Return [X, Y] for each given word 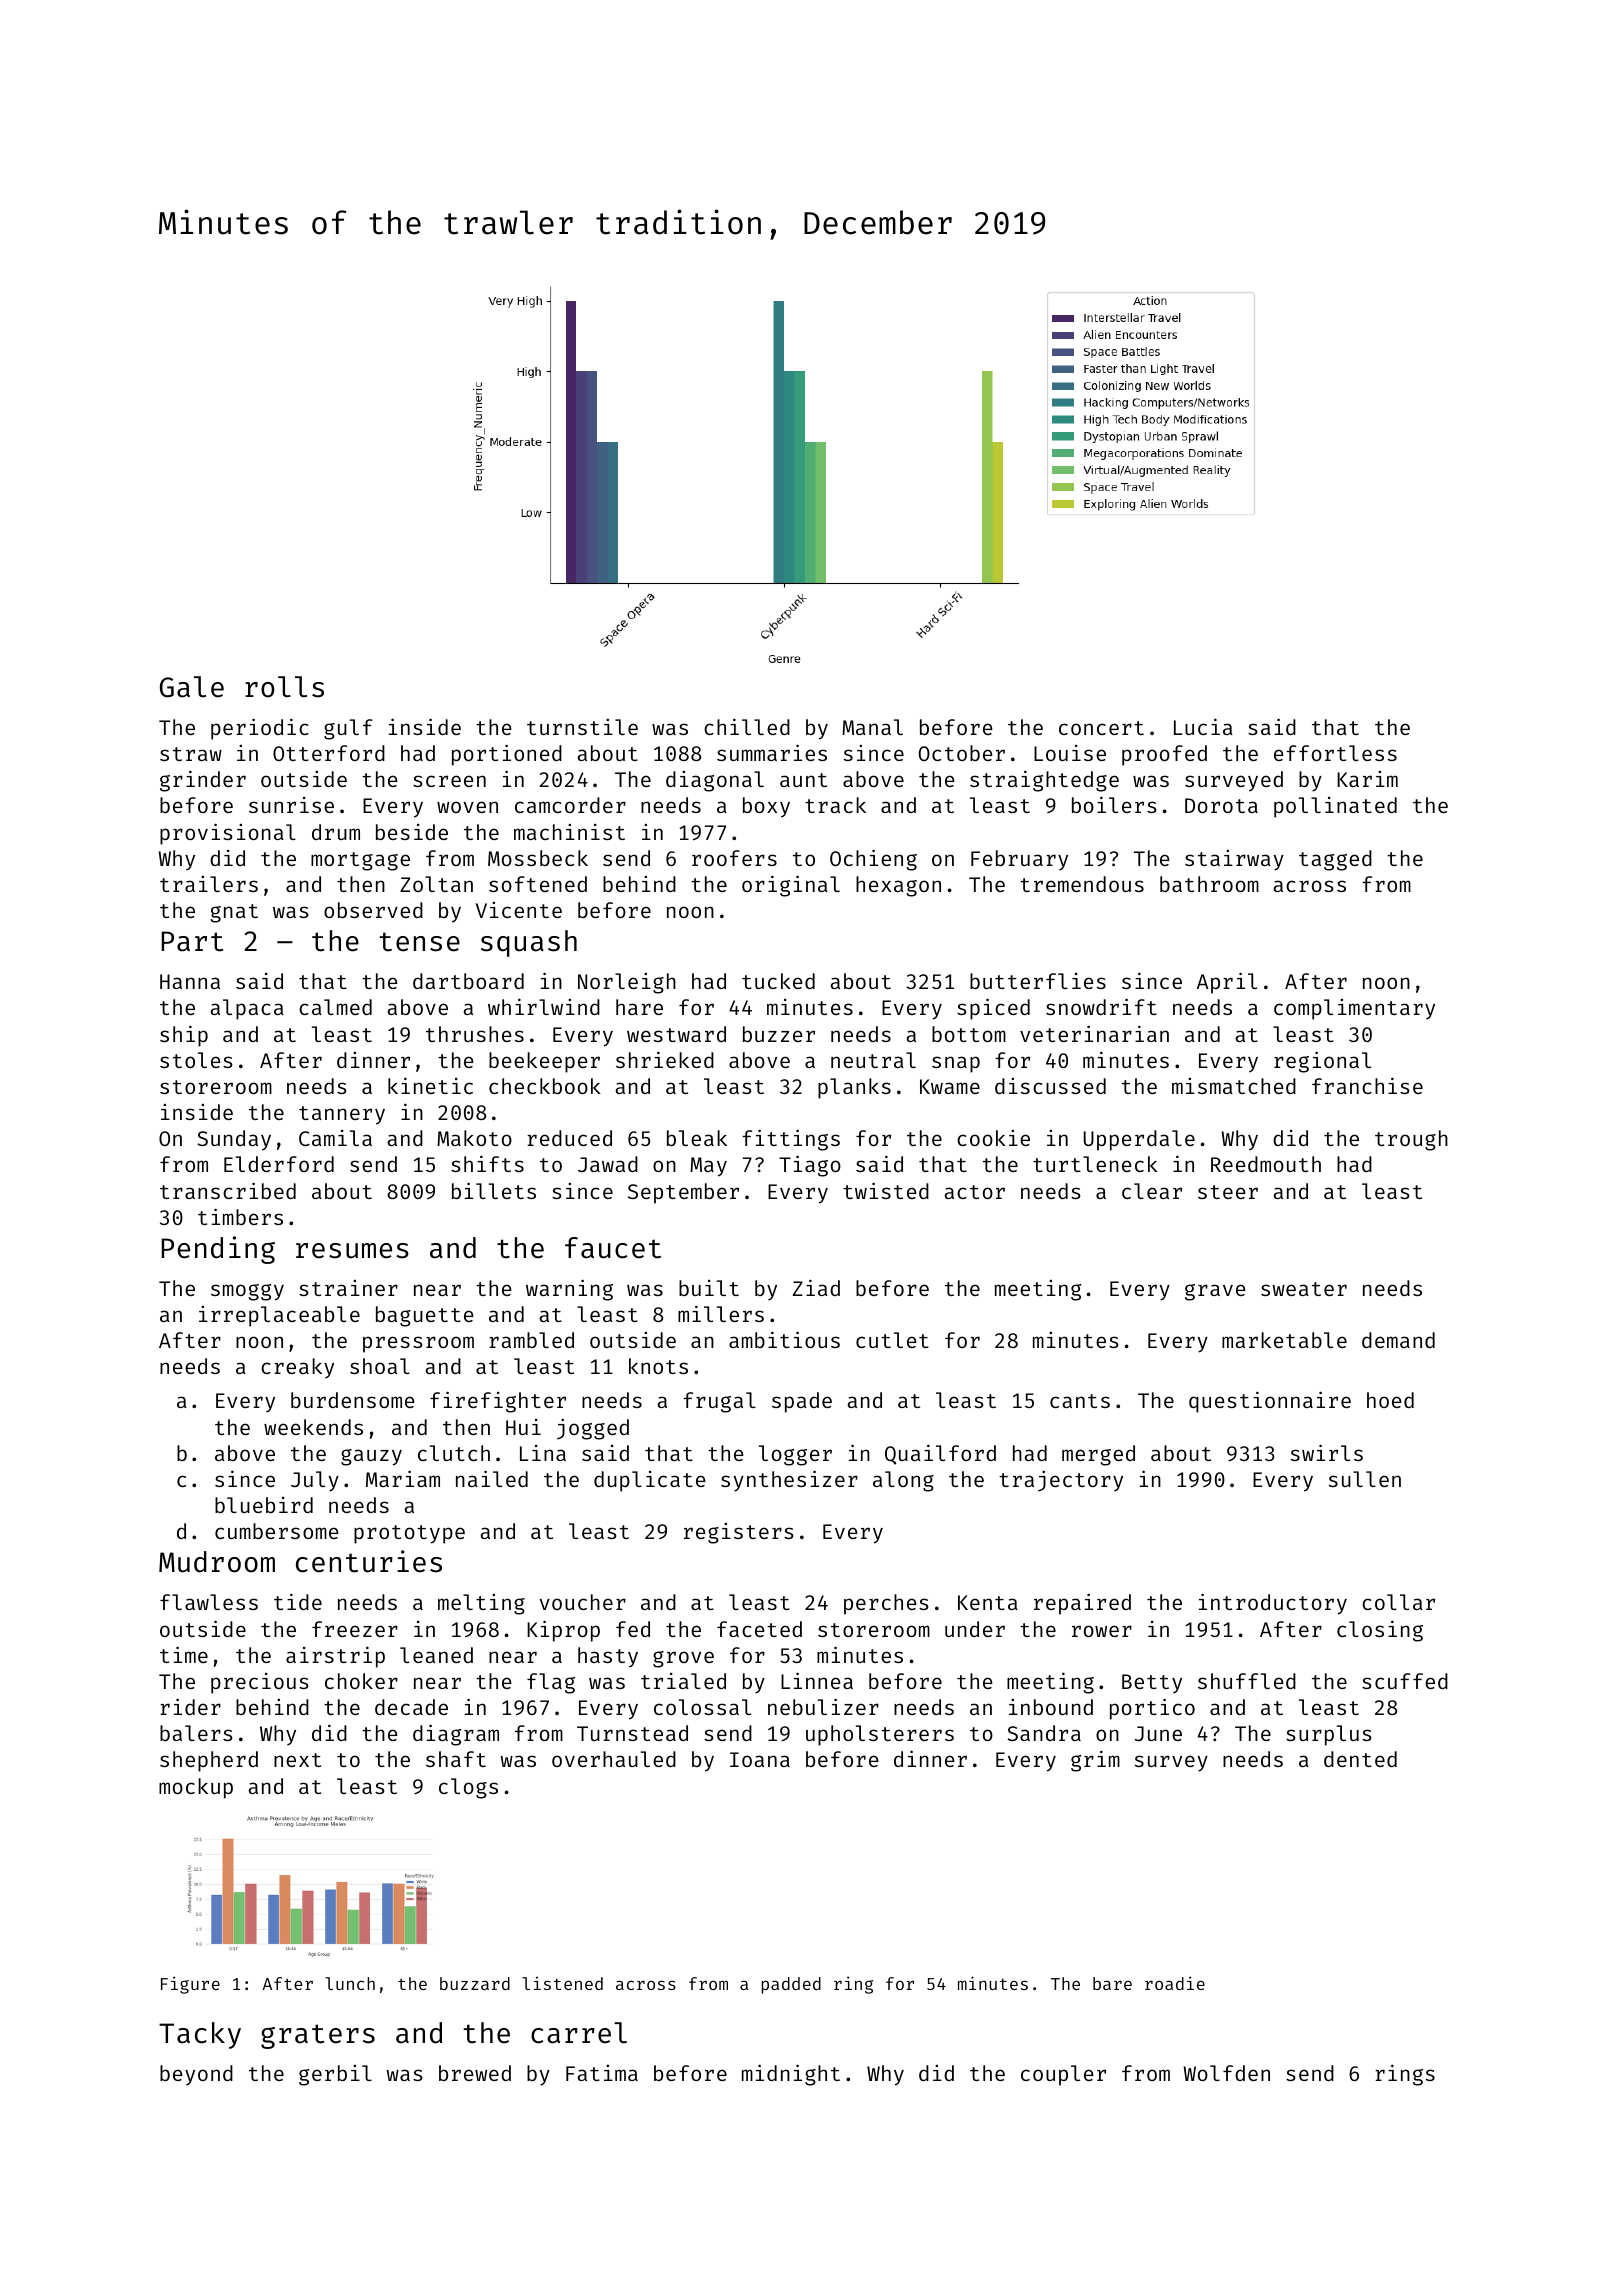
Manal [872, 727]
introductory [1273, 1604]
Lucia [1203, 726]
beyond [196, 2075]
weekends [313, 1427]
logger [795, 1455]
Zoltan [436, 884]
